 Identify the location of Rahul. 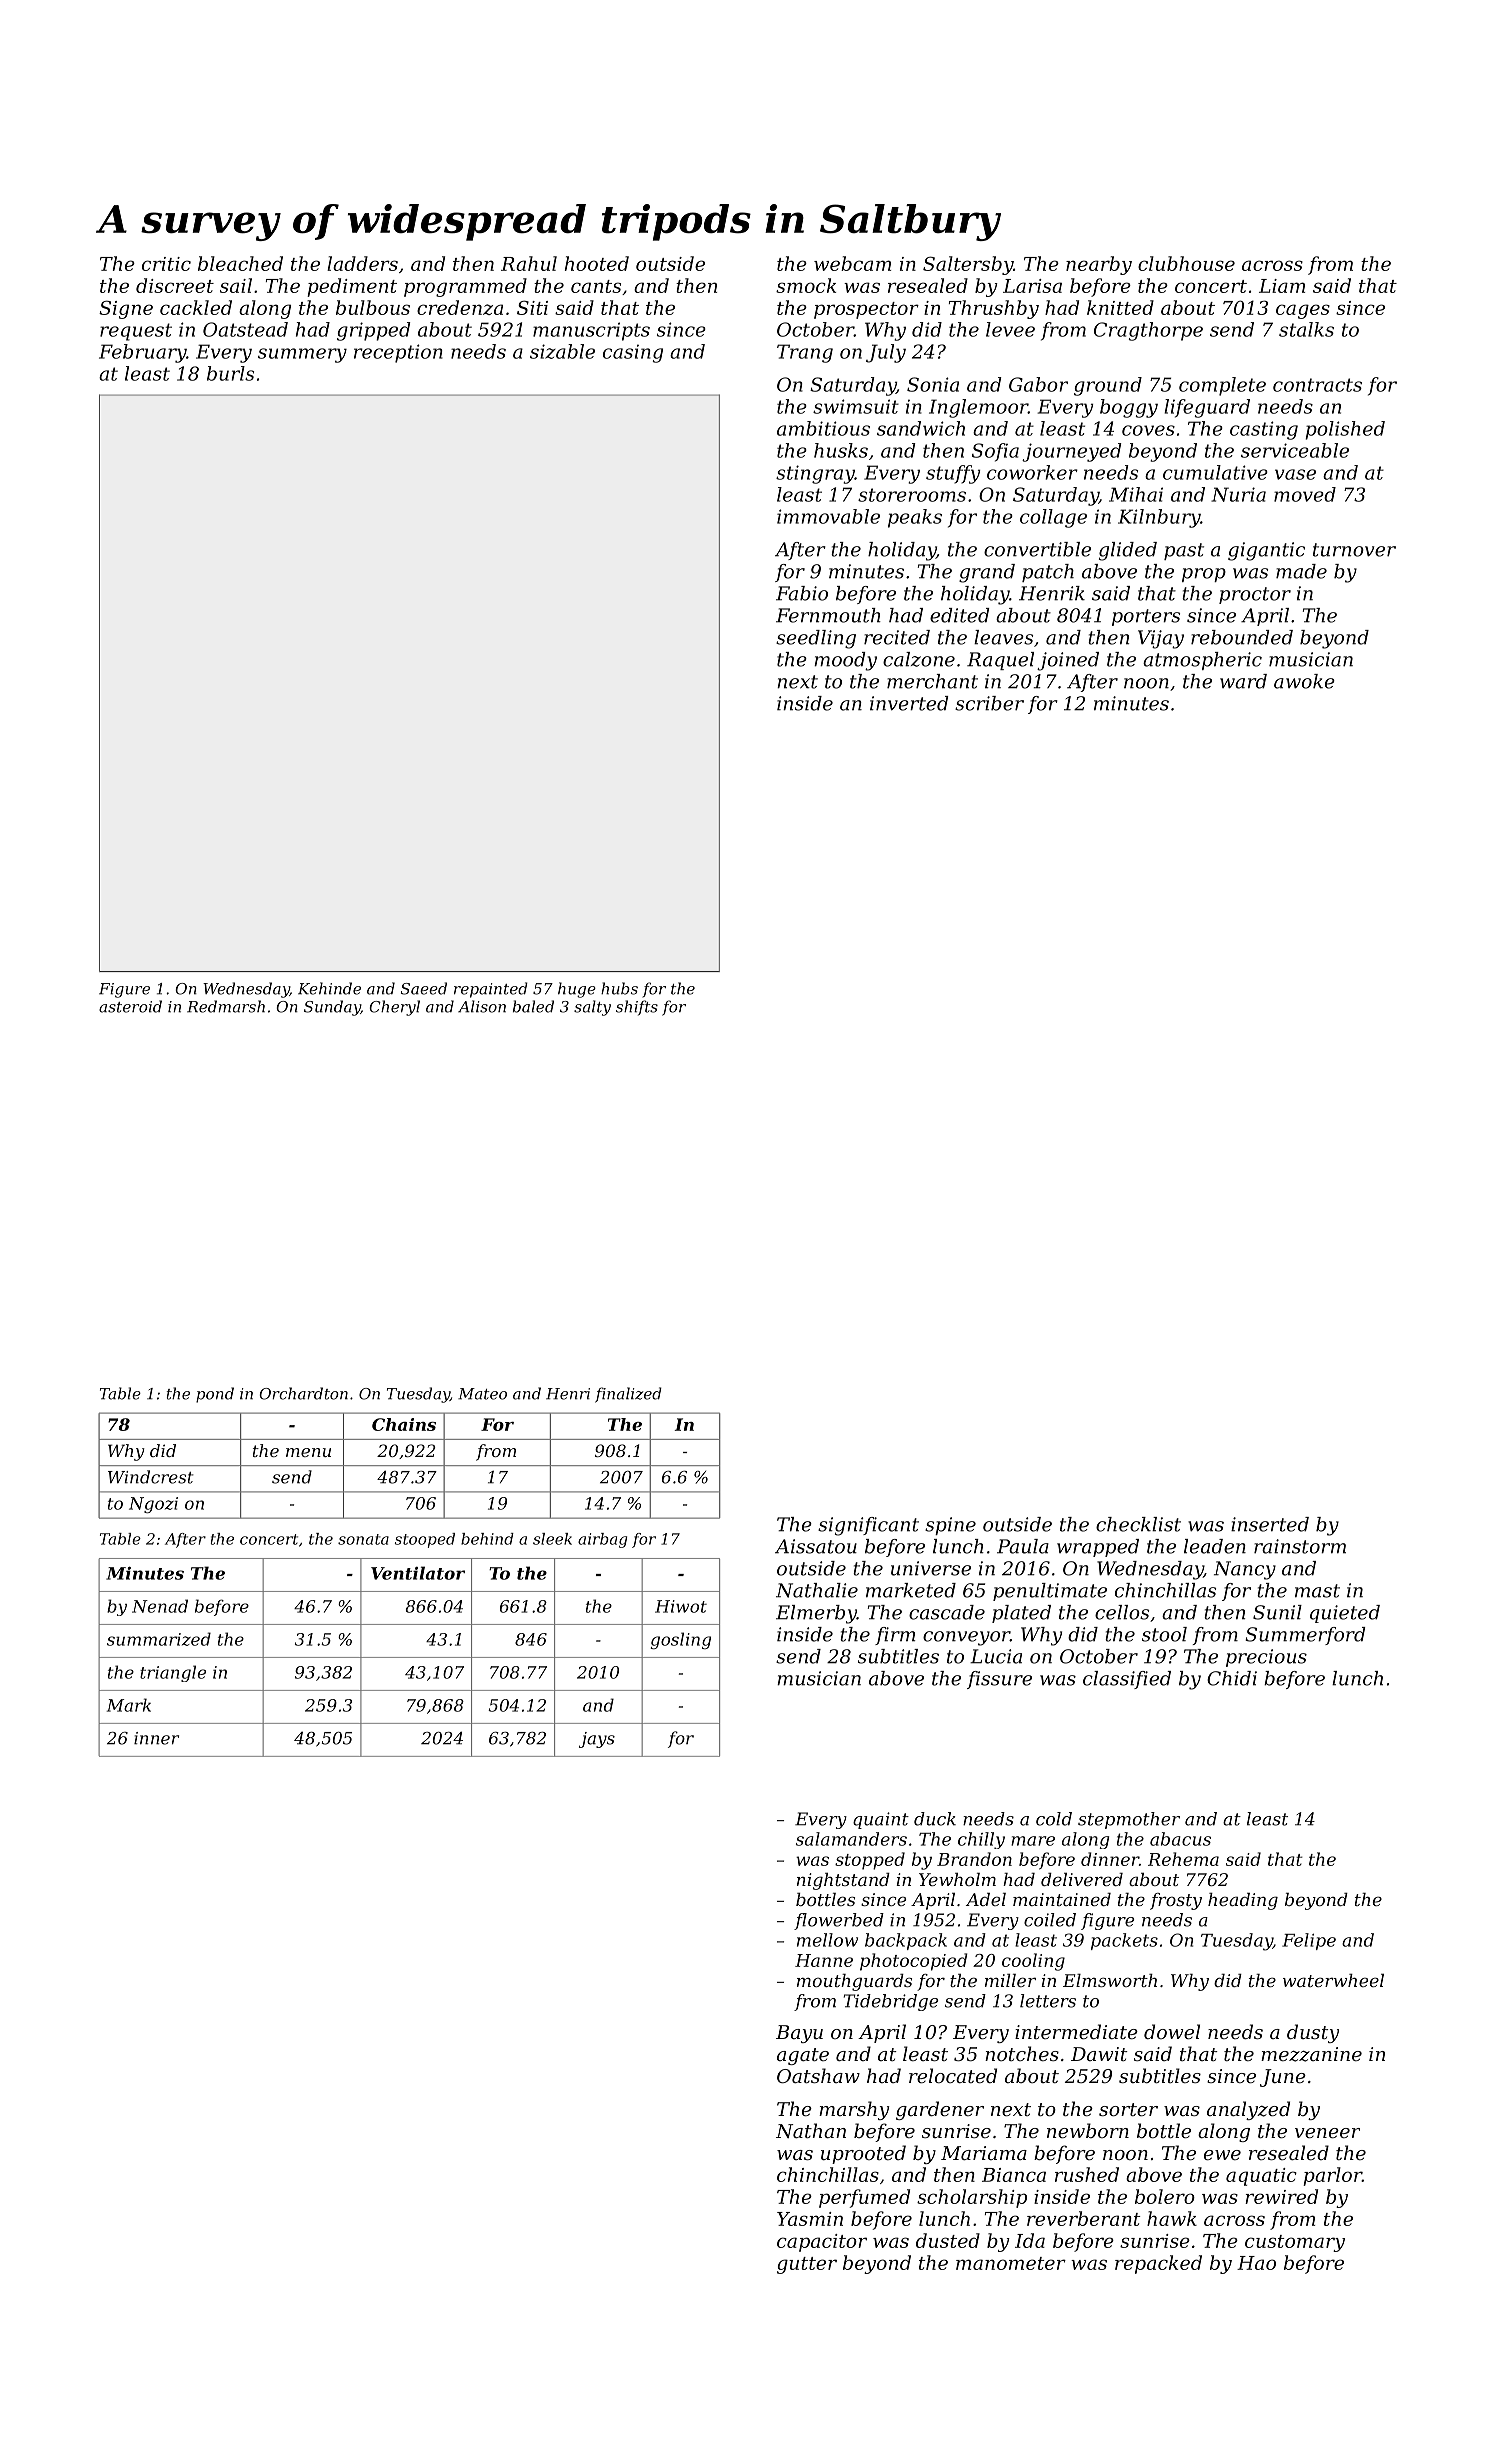
(529, 263).
